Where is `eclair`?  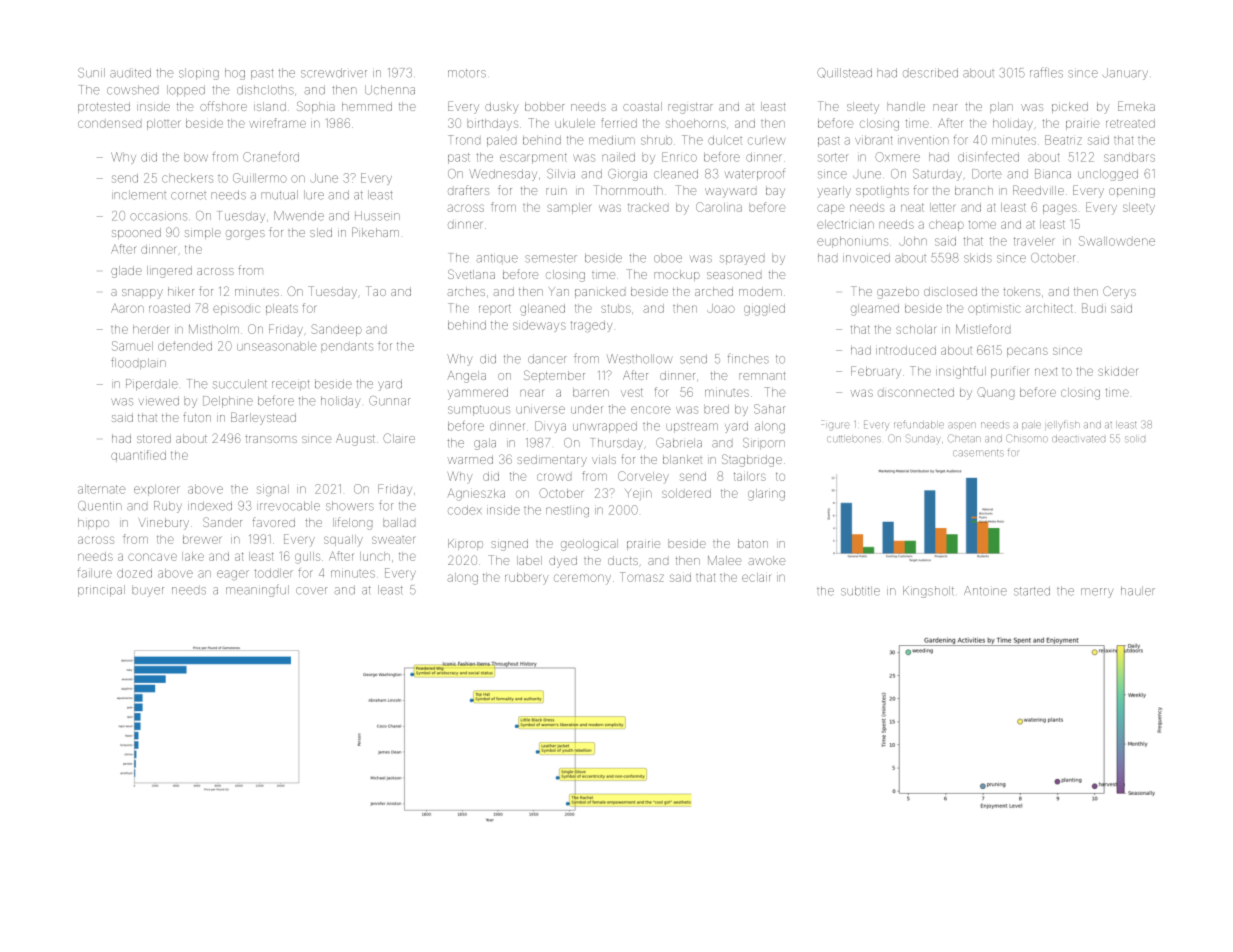
eclair is located at coordinates (756, 577).
